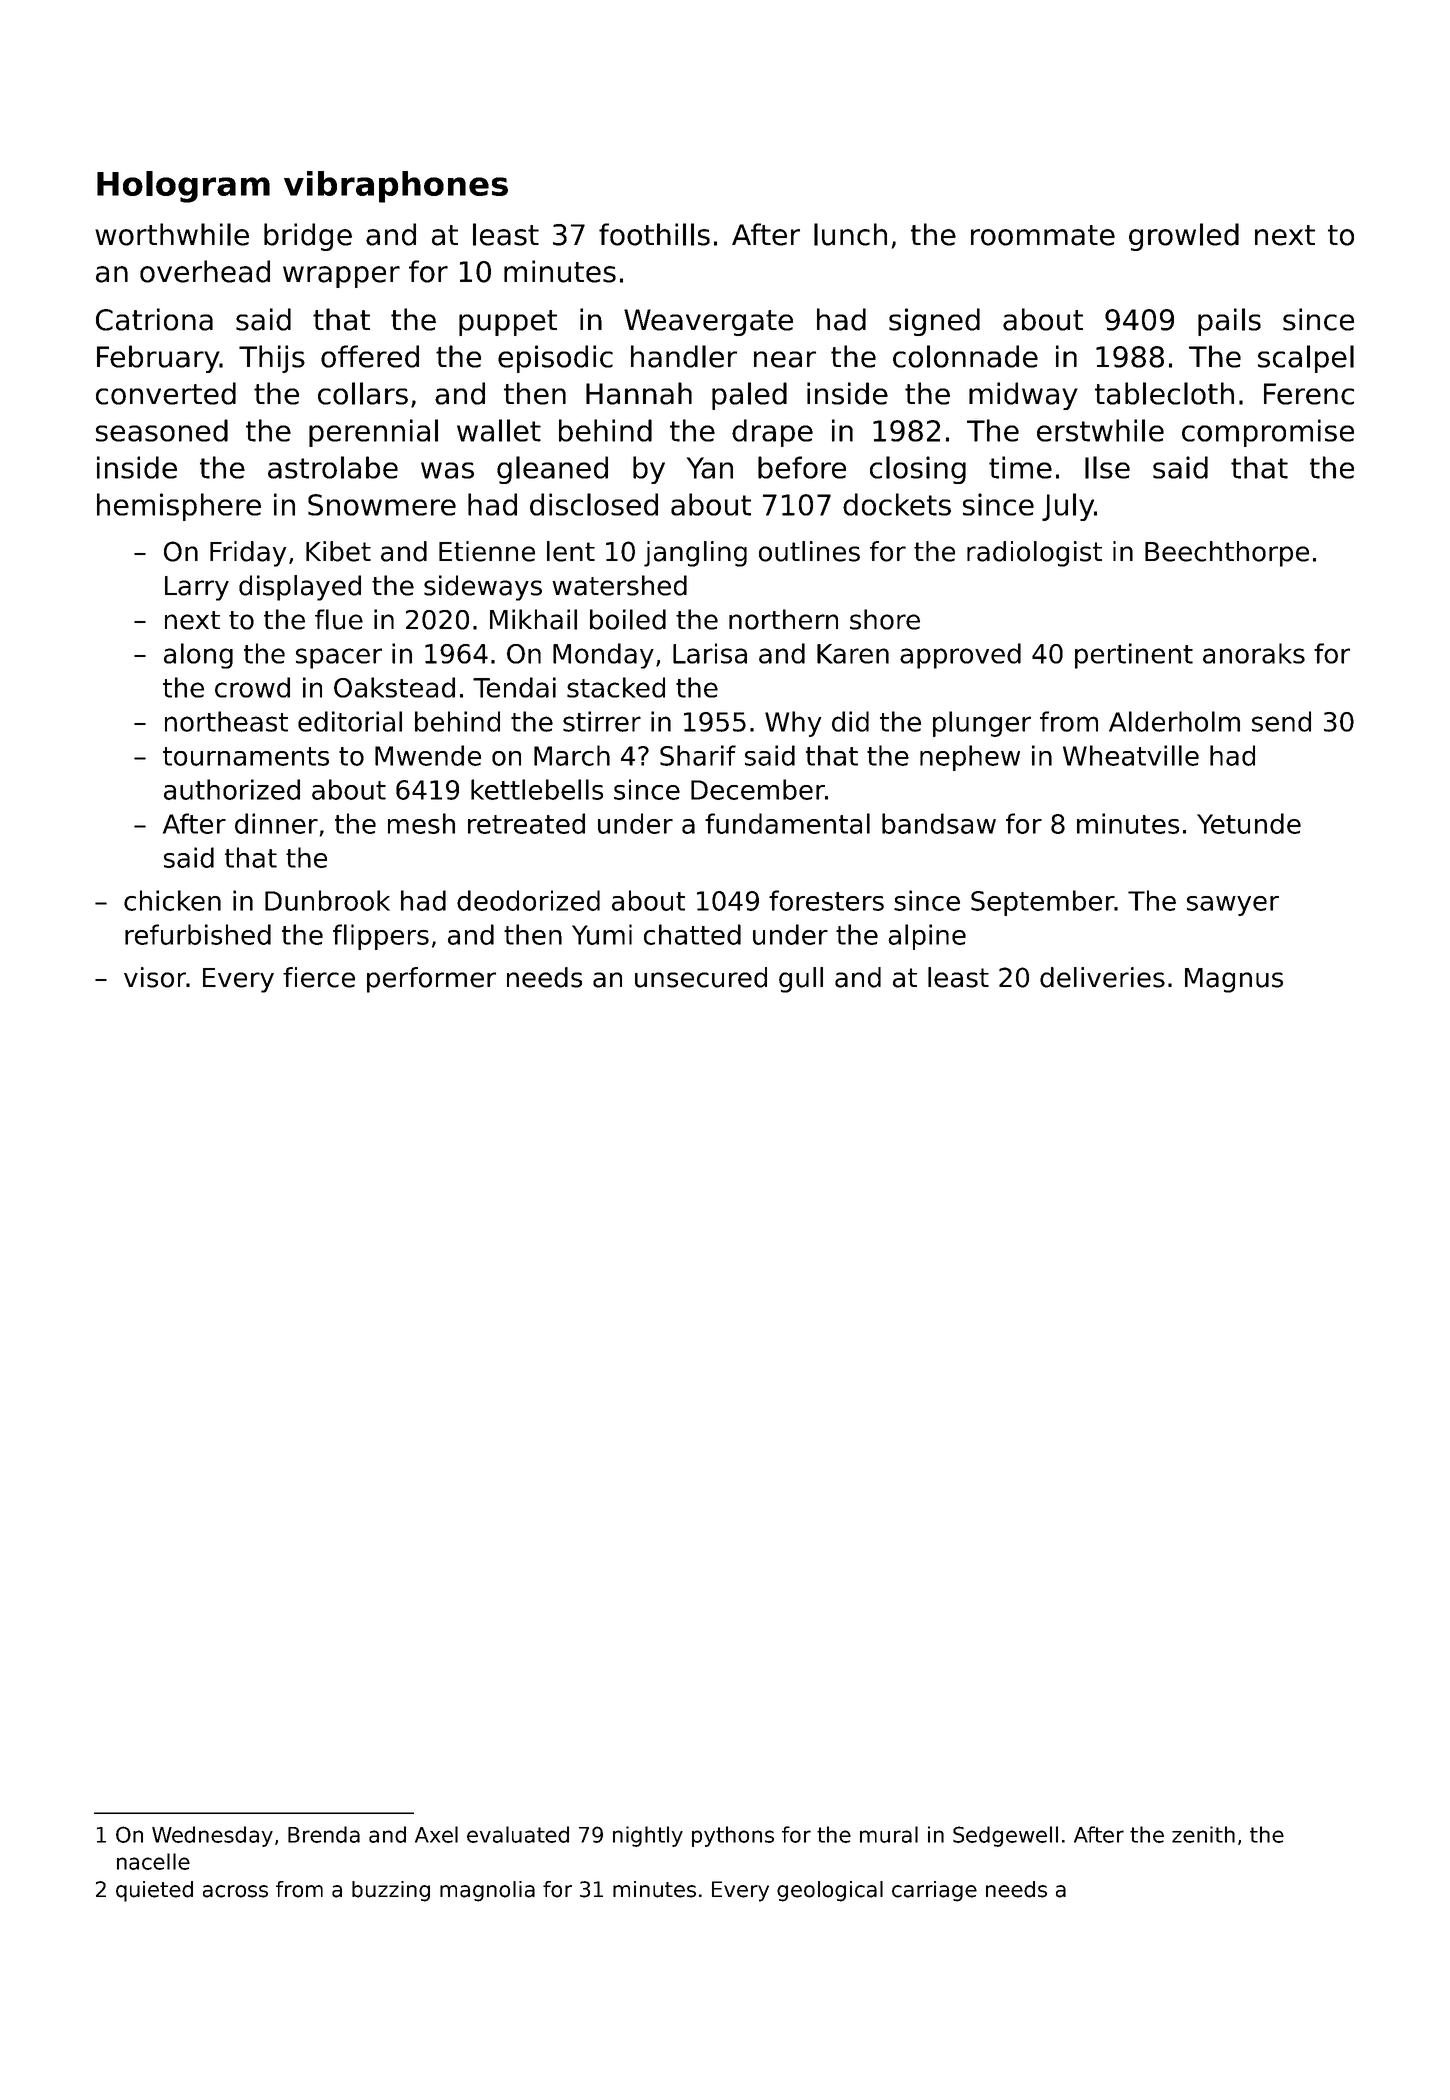 Image resolution: width=1450 pixels, height=2100 pixels. What do you see at coordinates (654, 234) in the image?
I see `foothills` at bounding box center [654, 234].
